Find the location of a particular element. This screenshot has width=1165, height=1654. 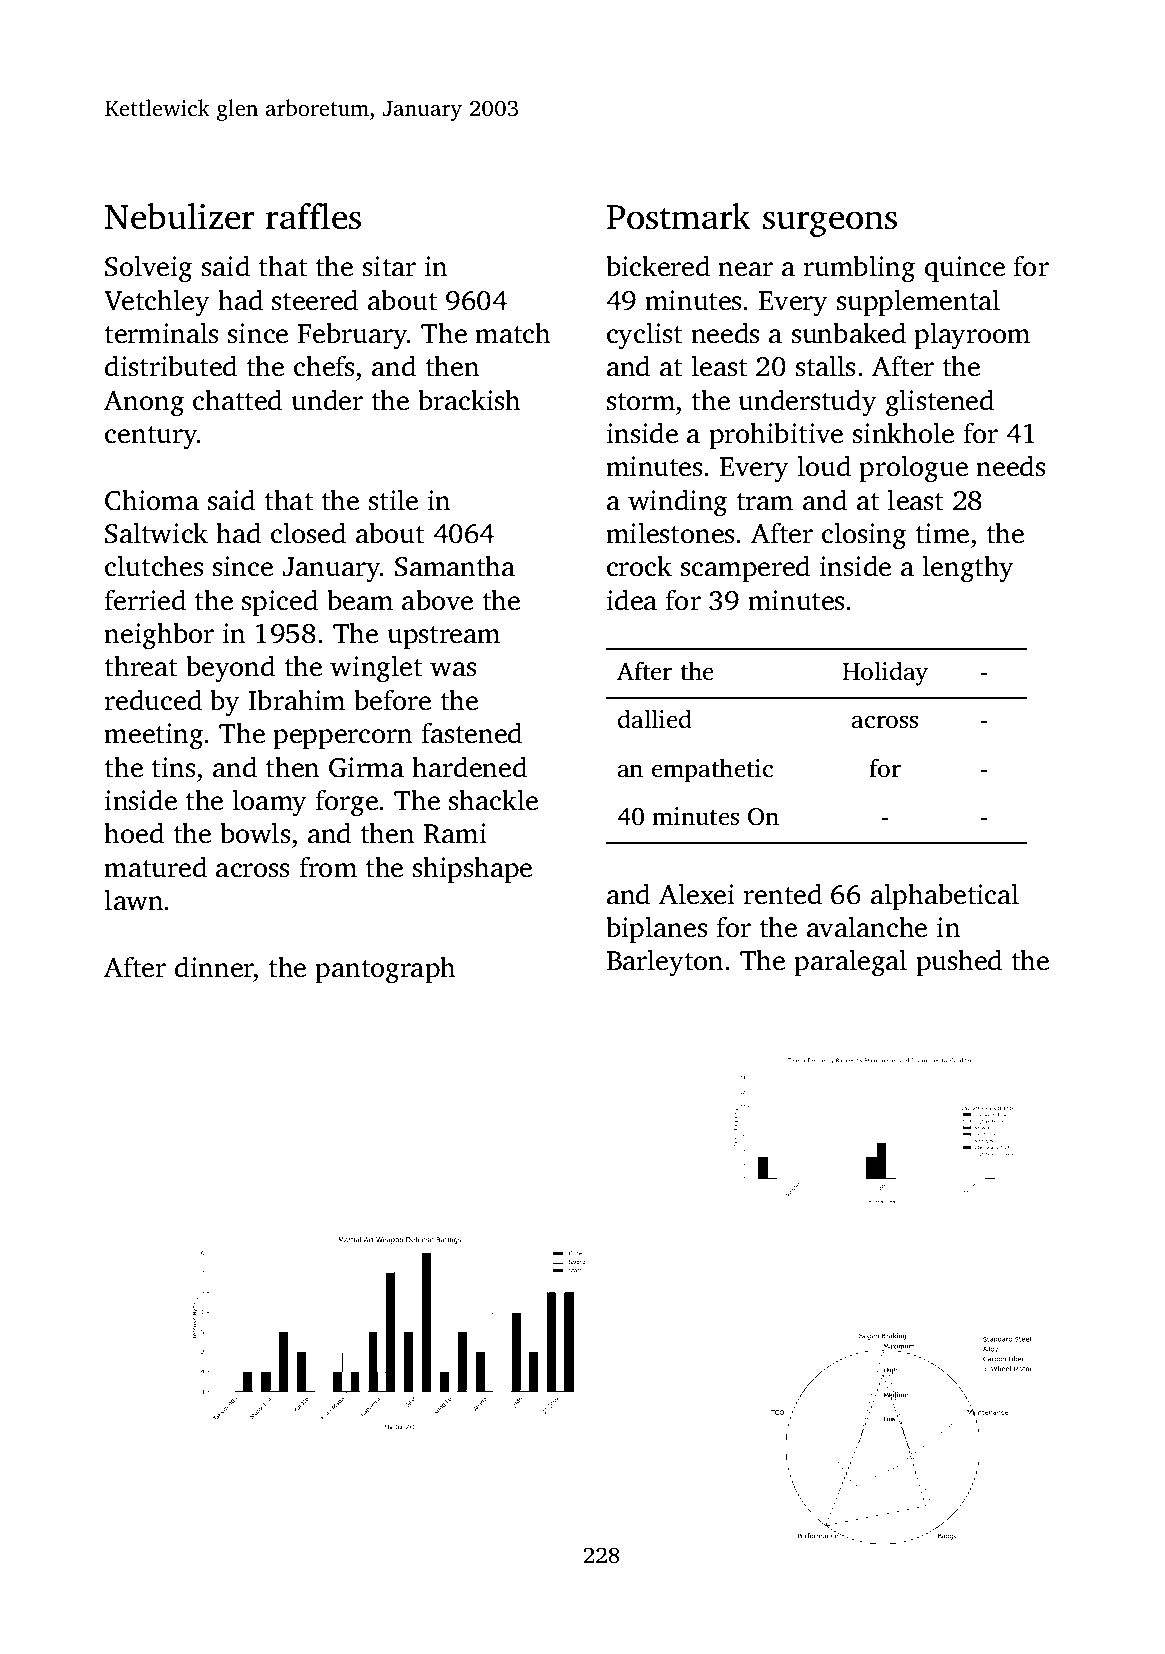

Rami is located at coordinates (455, 833).
